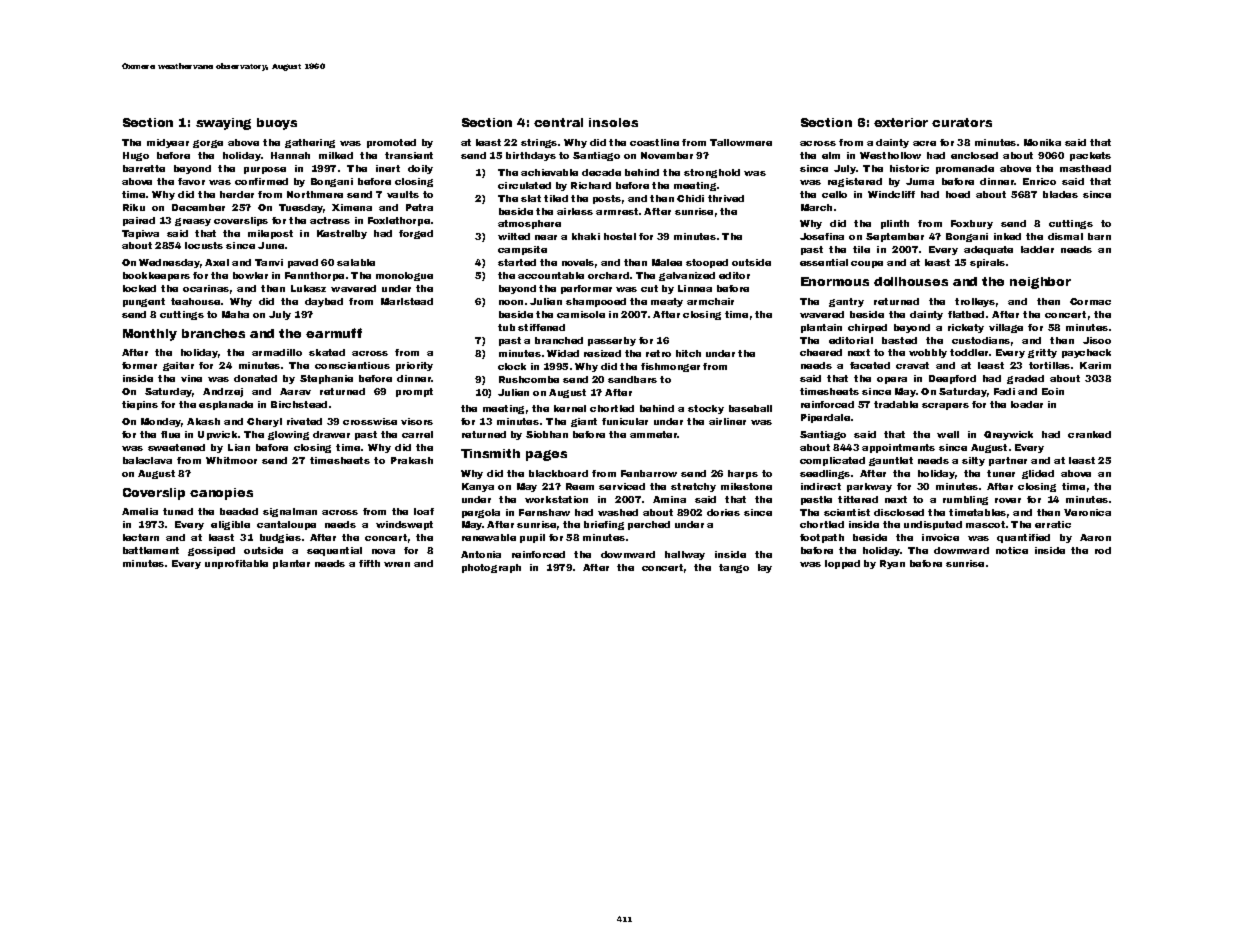  I want to click on appointments, so click(898, 448).
